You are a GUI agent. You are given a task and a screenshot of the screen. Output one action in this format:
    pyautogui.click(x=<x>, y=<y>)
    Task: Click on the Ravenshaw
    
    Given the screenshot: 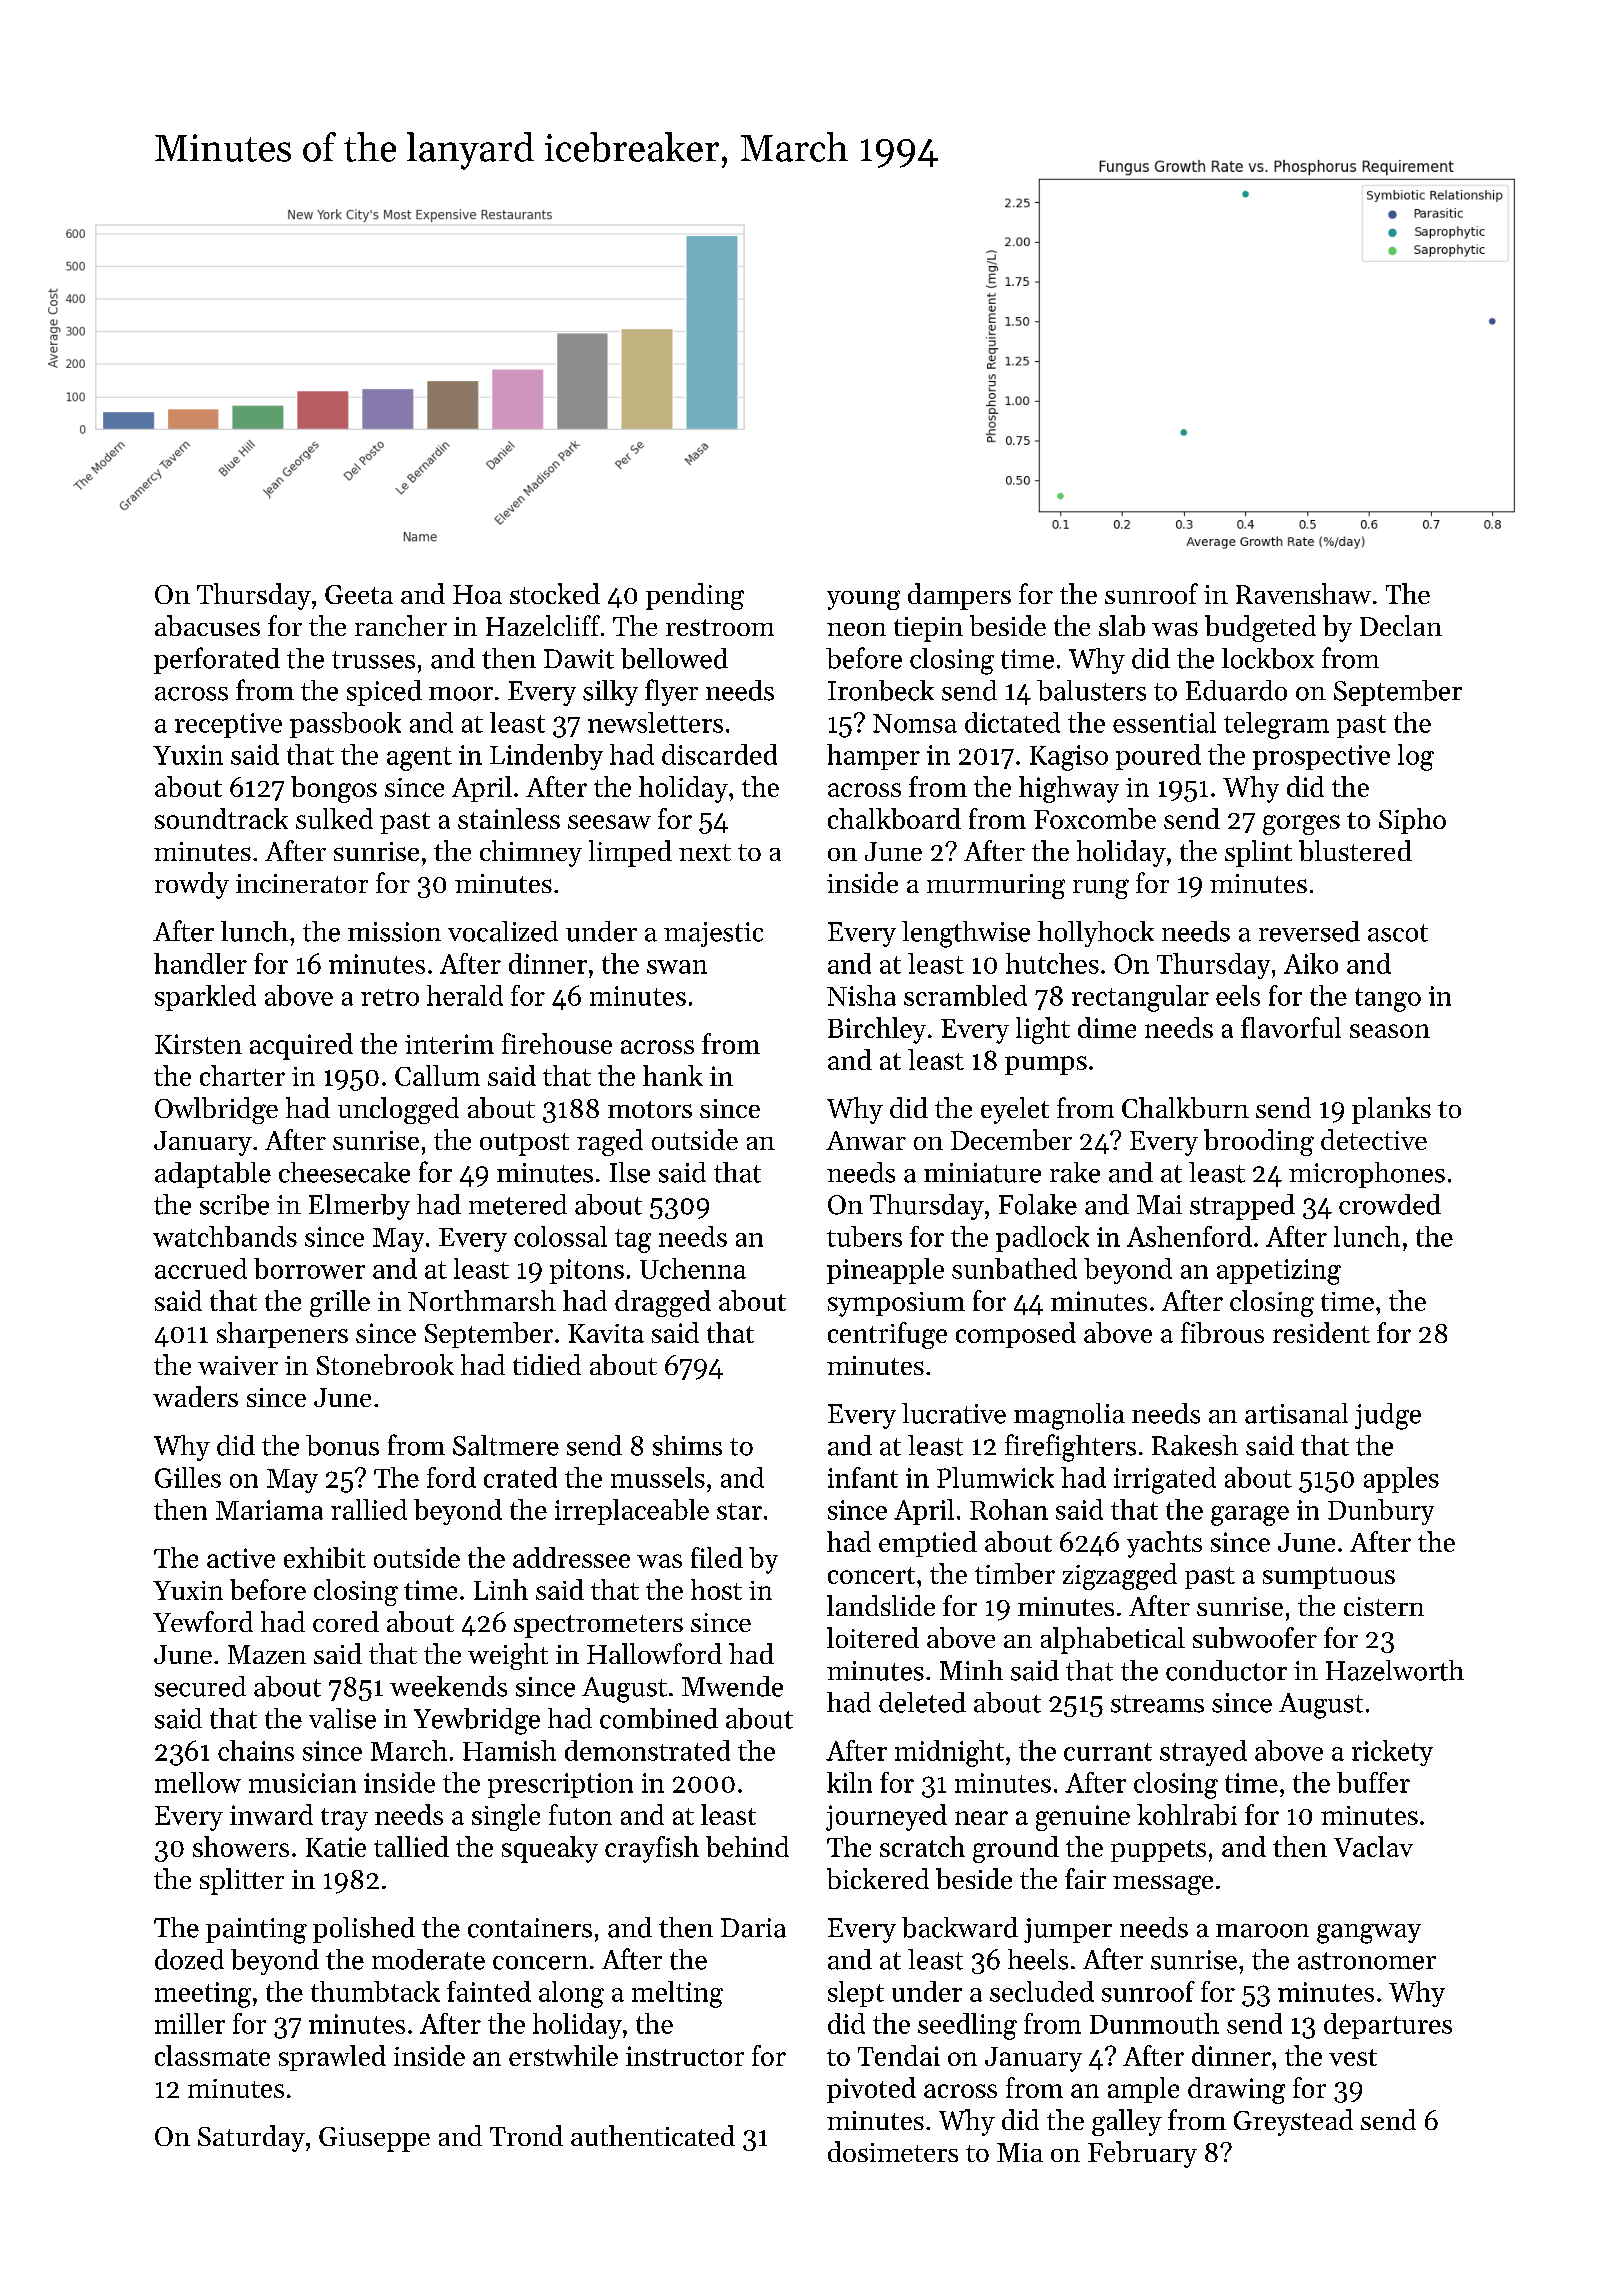 What is the action you would take?
    pyautogui.click(x=1303, y=593)
